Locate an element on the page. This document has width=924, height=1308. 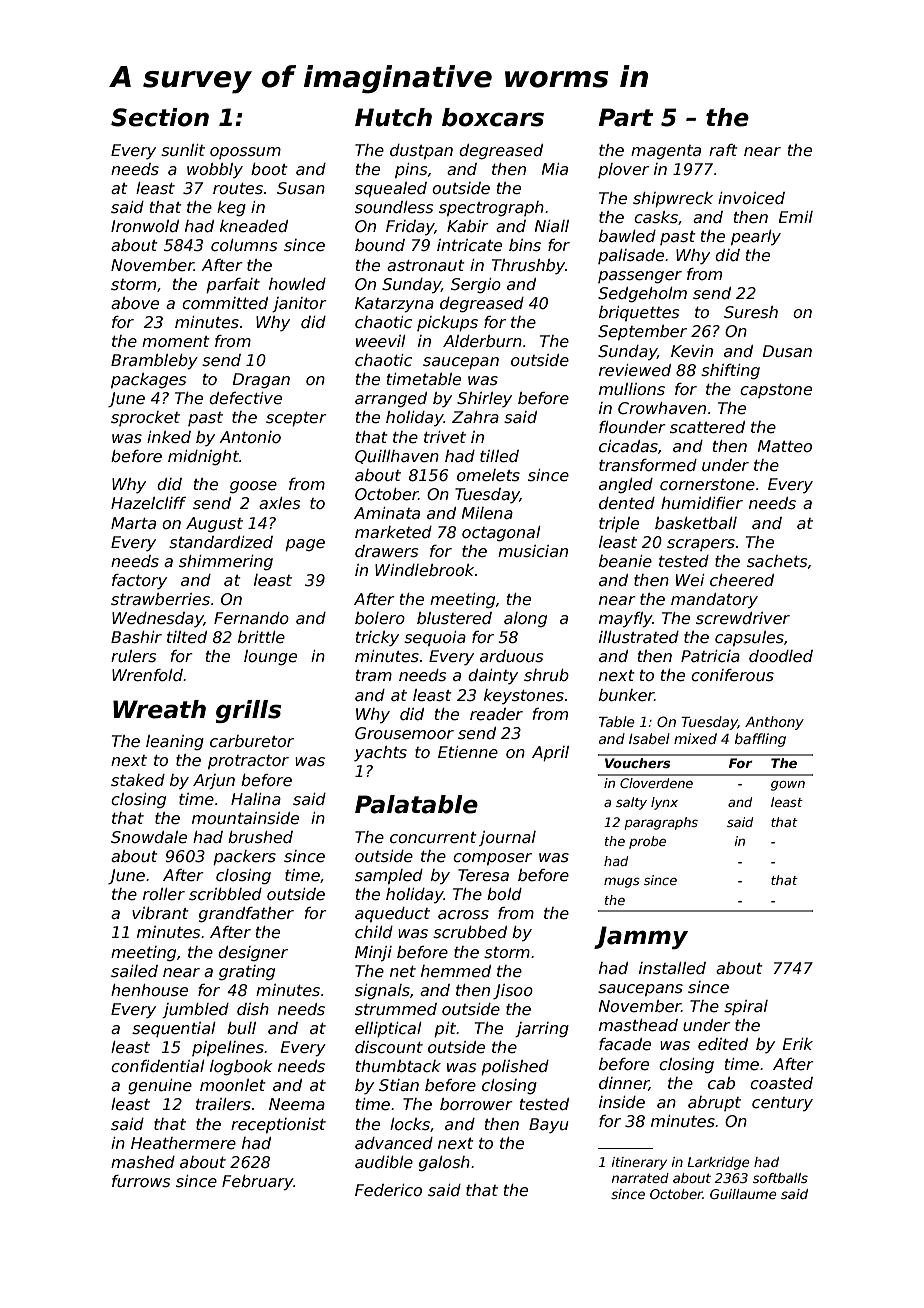
cicadas is located at coordinates (628, 446).
